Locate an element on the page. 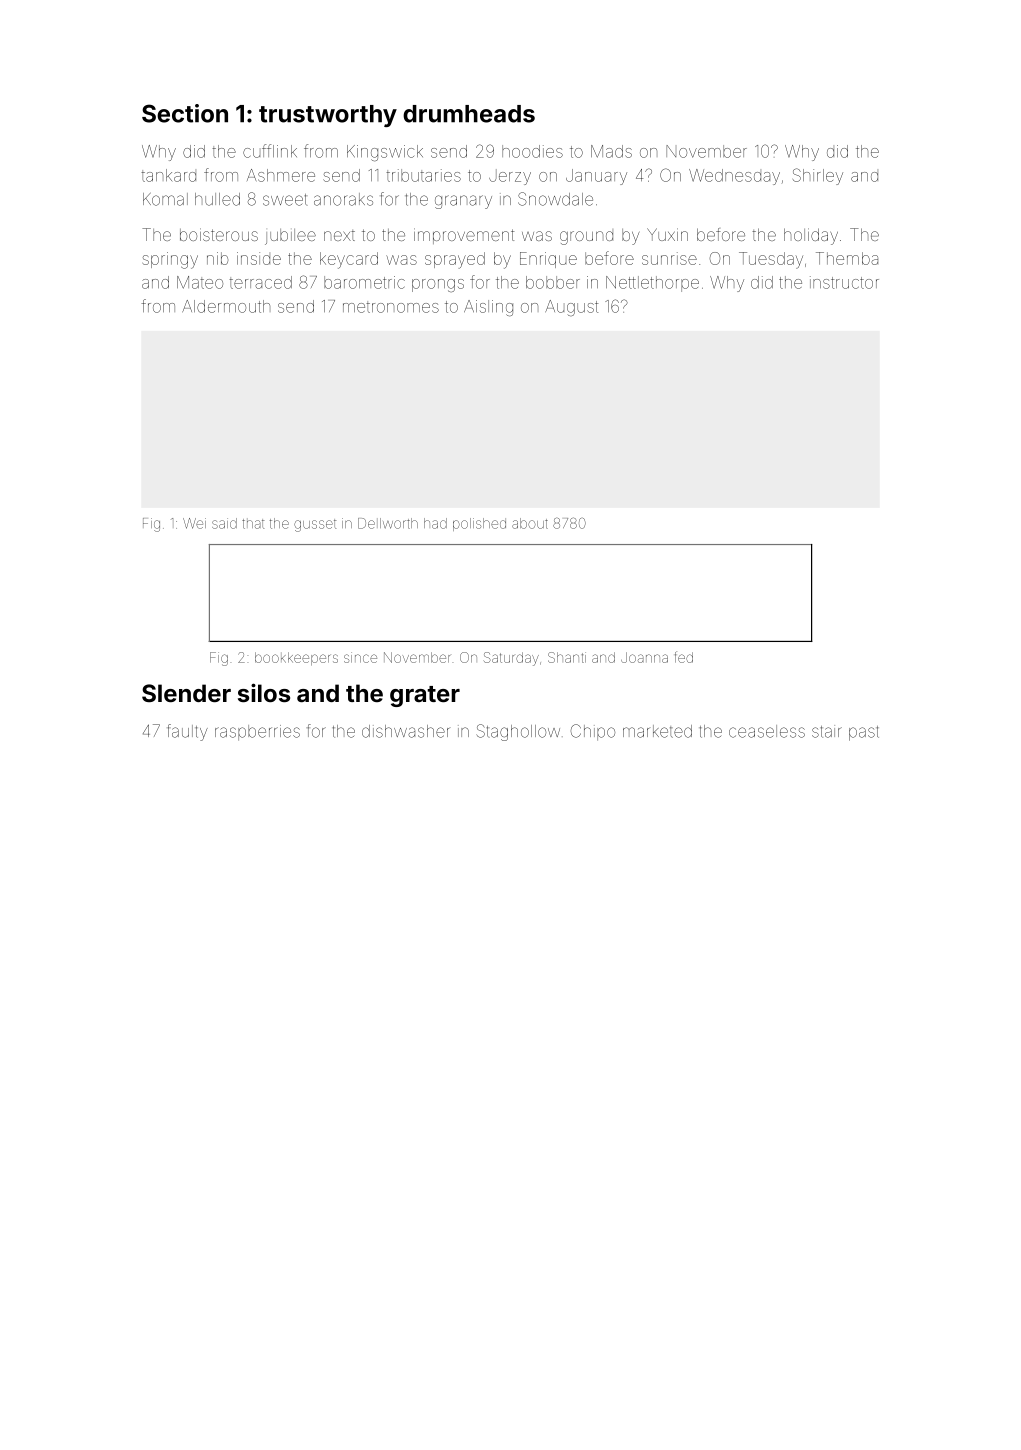 This image has height=1450, width=1021. bookkeepers is located at coordinates (296, 658).
